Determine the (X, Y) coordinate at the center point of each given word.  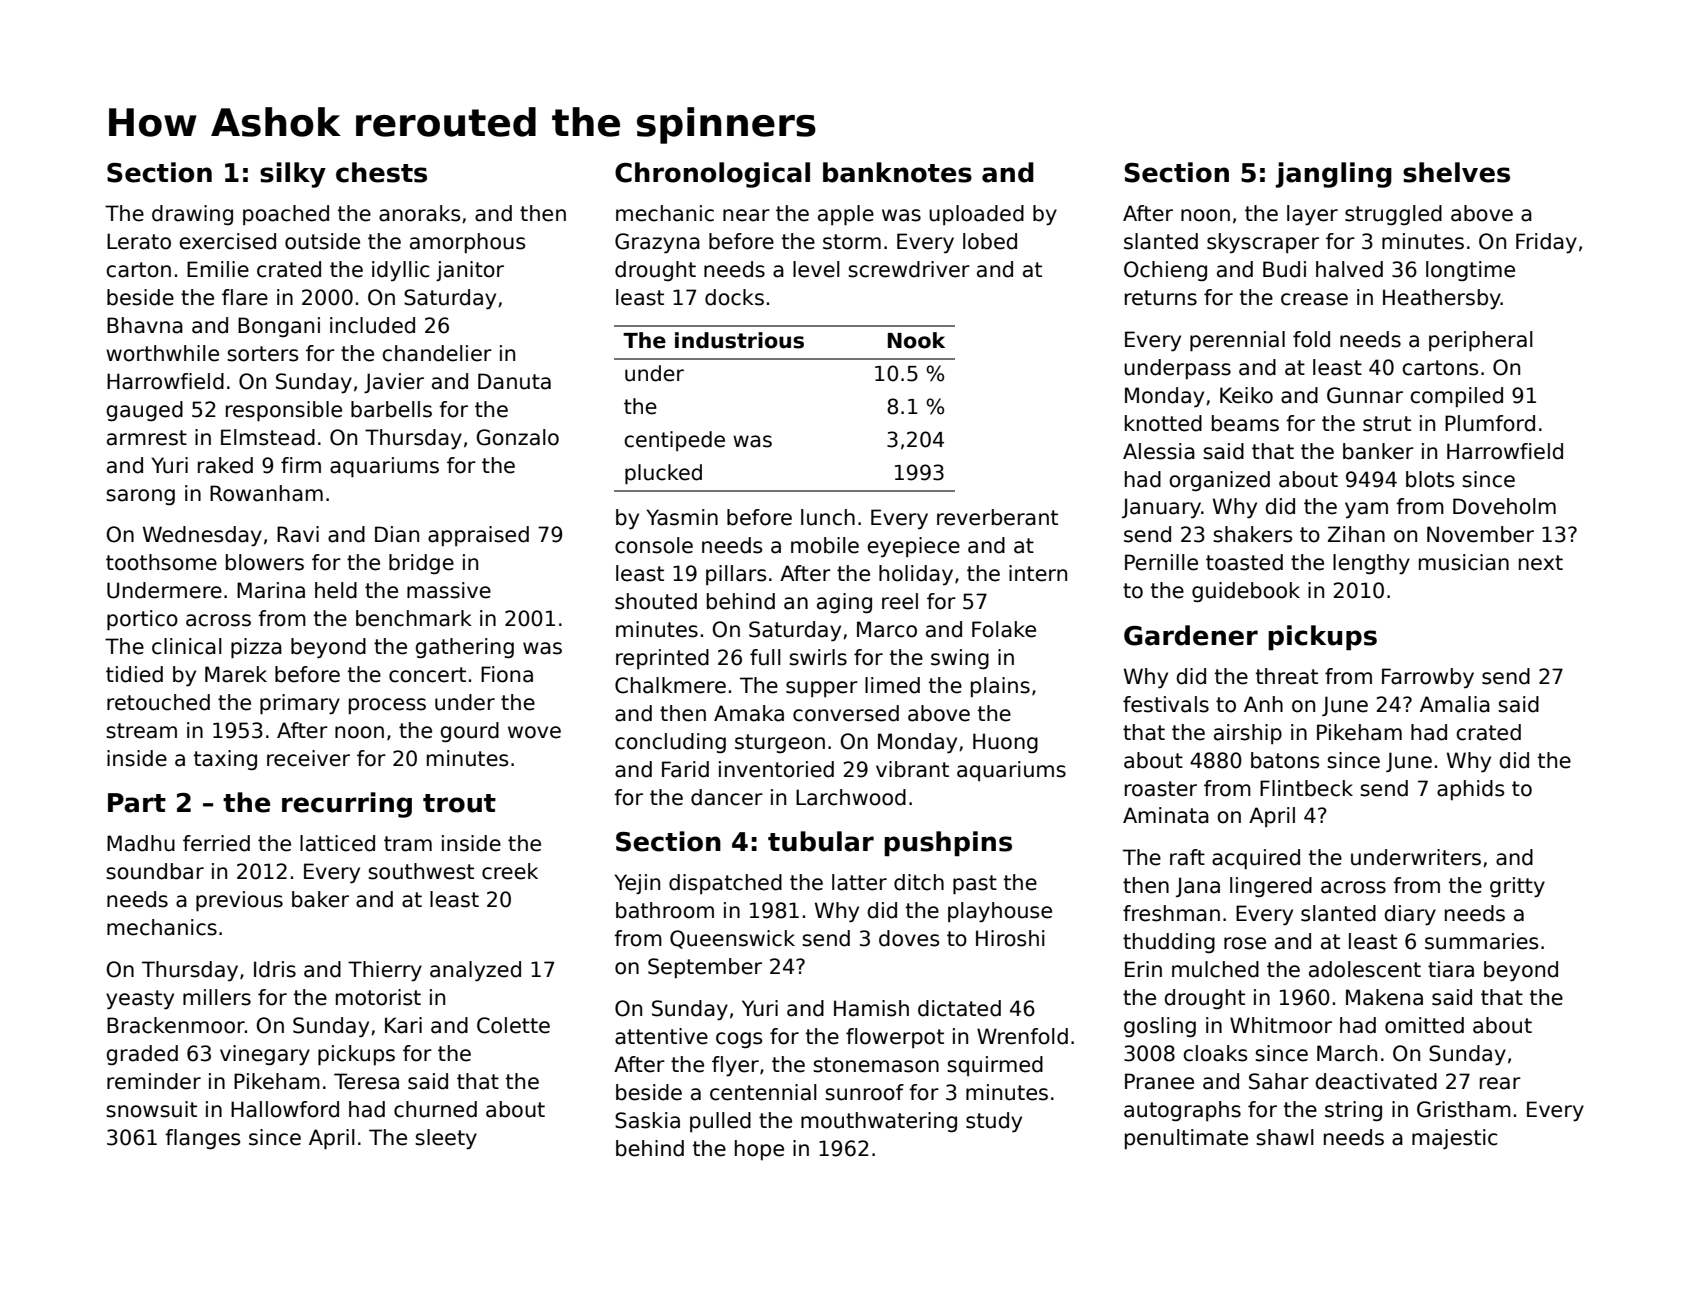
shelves (1456, 172)
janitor (470, 271)
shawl (1285, 1137)
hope (759, 1150)
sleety (446, 1139)
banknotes (897, 172)
